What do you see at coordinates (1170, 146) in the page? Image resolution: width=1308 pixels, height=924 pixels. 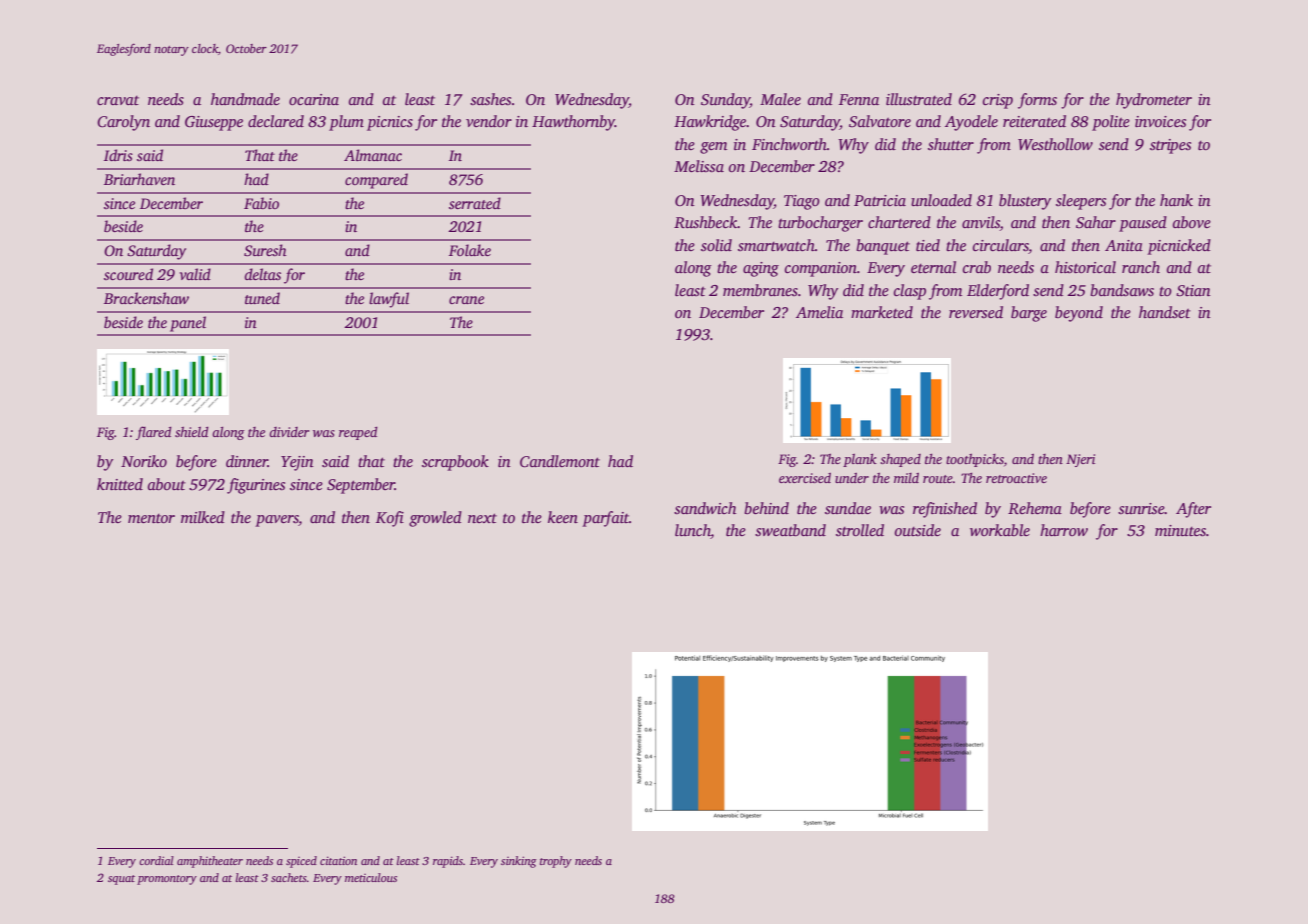 I see `stripes` at bounding box center [1170, 146].
